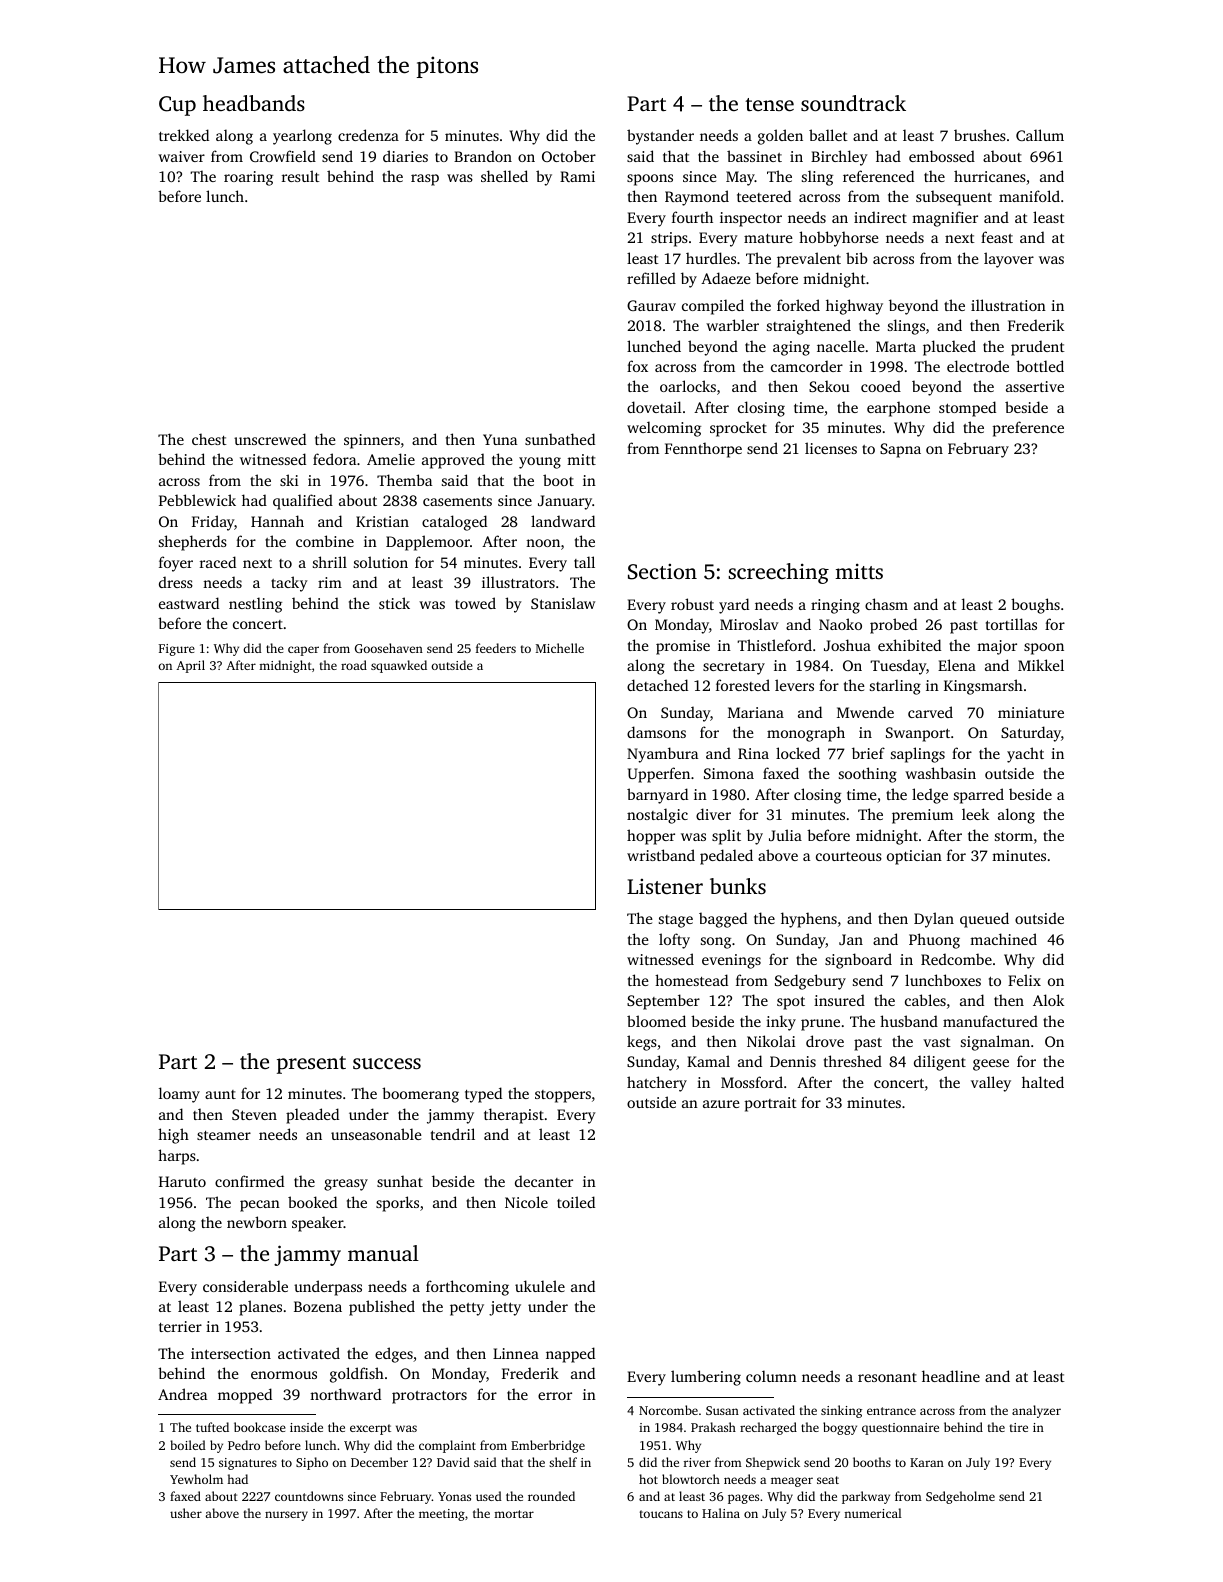 The image size is (1223, 1582). Describe the element at coordinates (659, 775) in the screenshot. I see `Upperfen` at that location.
